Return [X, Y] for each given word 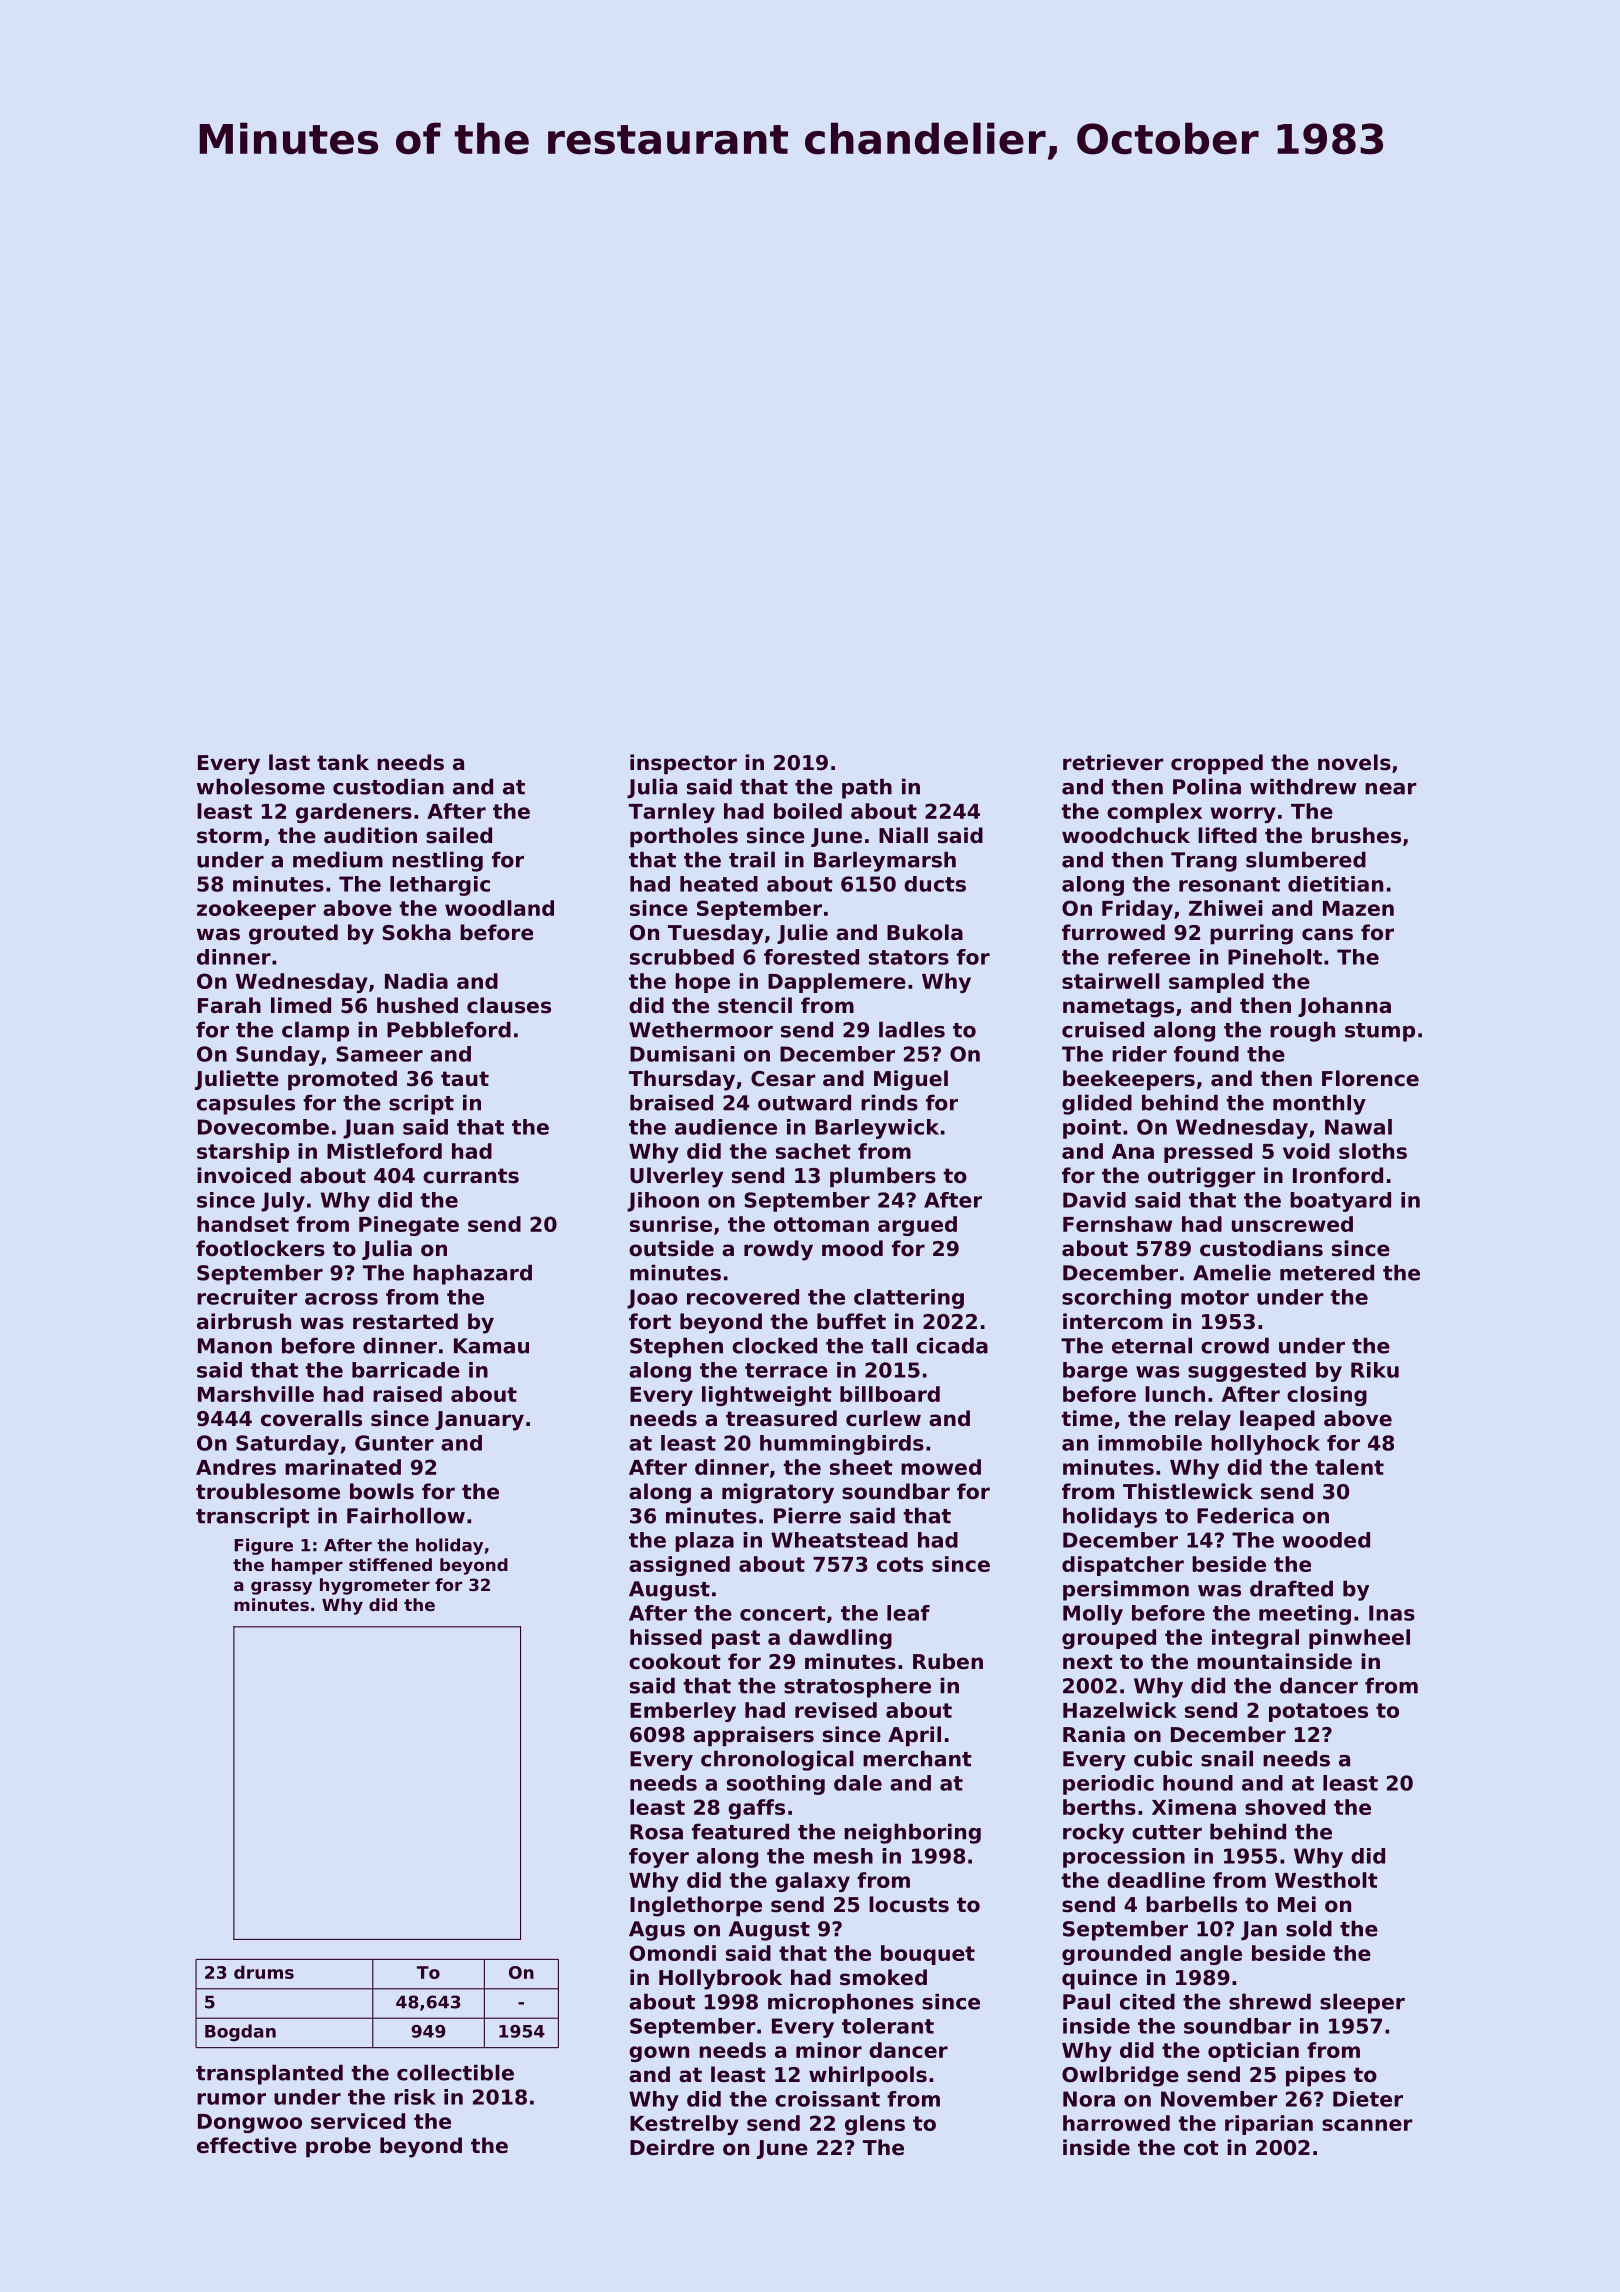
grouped [1109, 1639]
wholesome [261, 786]
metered [1327, 1272]
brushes [1356, 835]
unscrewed [1292, 1224]
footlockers [260, 1248]
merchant [917, 1758]
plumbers [883, 1177]
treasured [781, 1418]
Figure [264, 1546]
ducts [935, 884]
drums [264, 1972]
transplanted [269, 2074]
